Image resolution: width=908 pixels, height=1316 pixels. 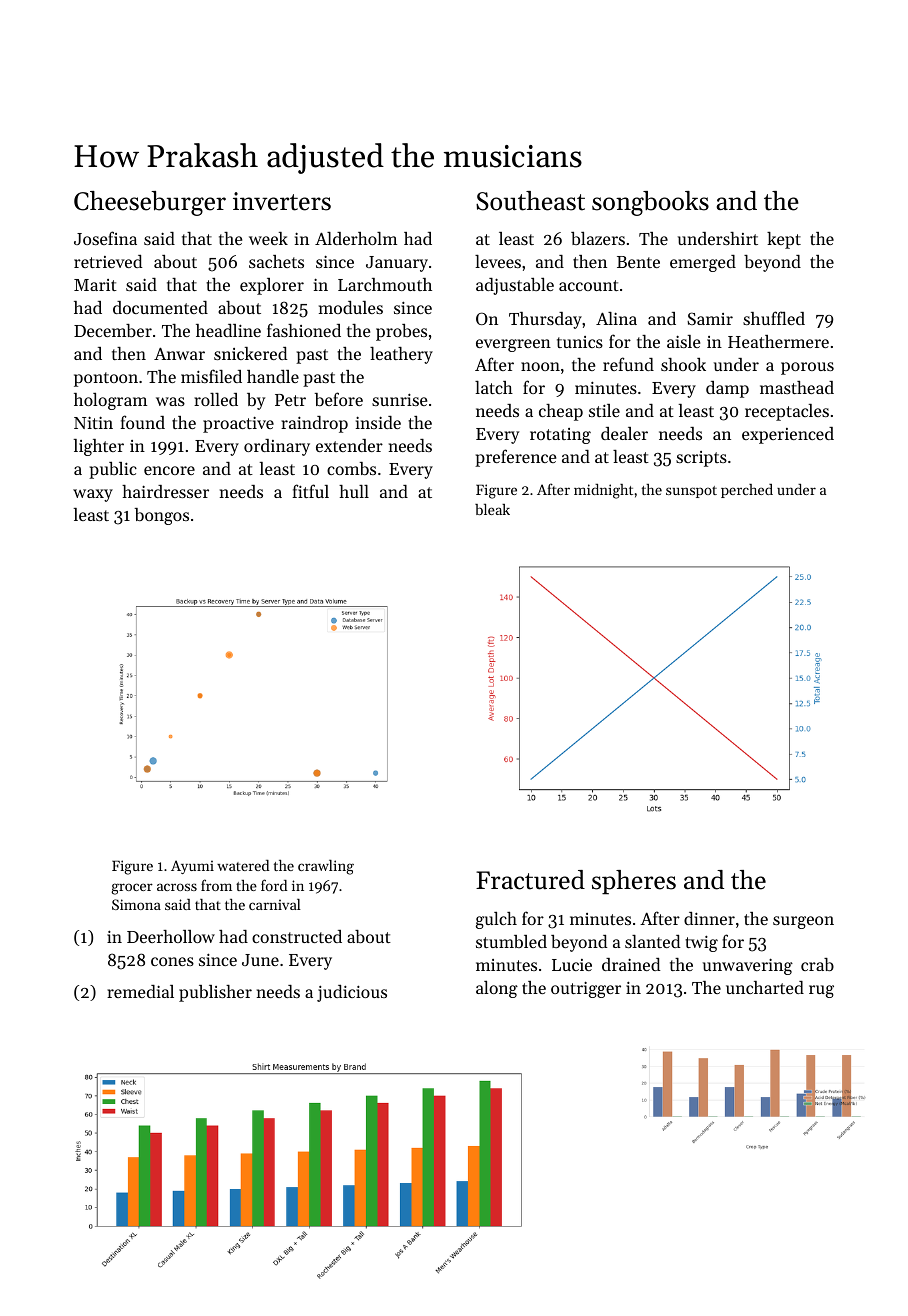 I want to click on remedial, so click(x=140, y=991).
